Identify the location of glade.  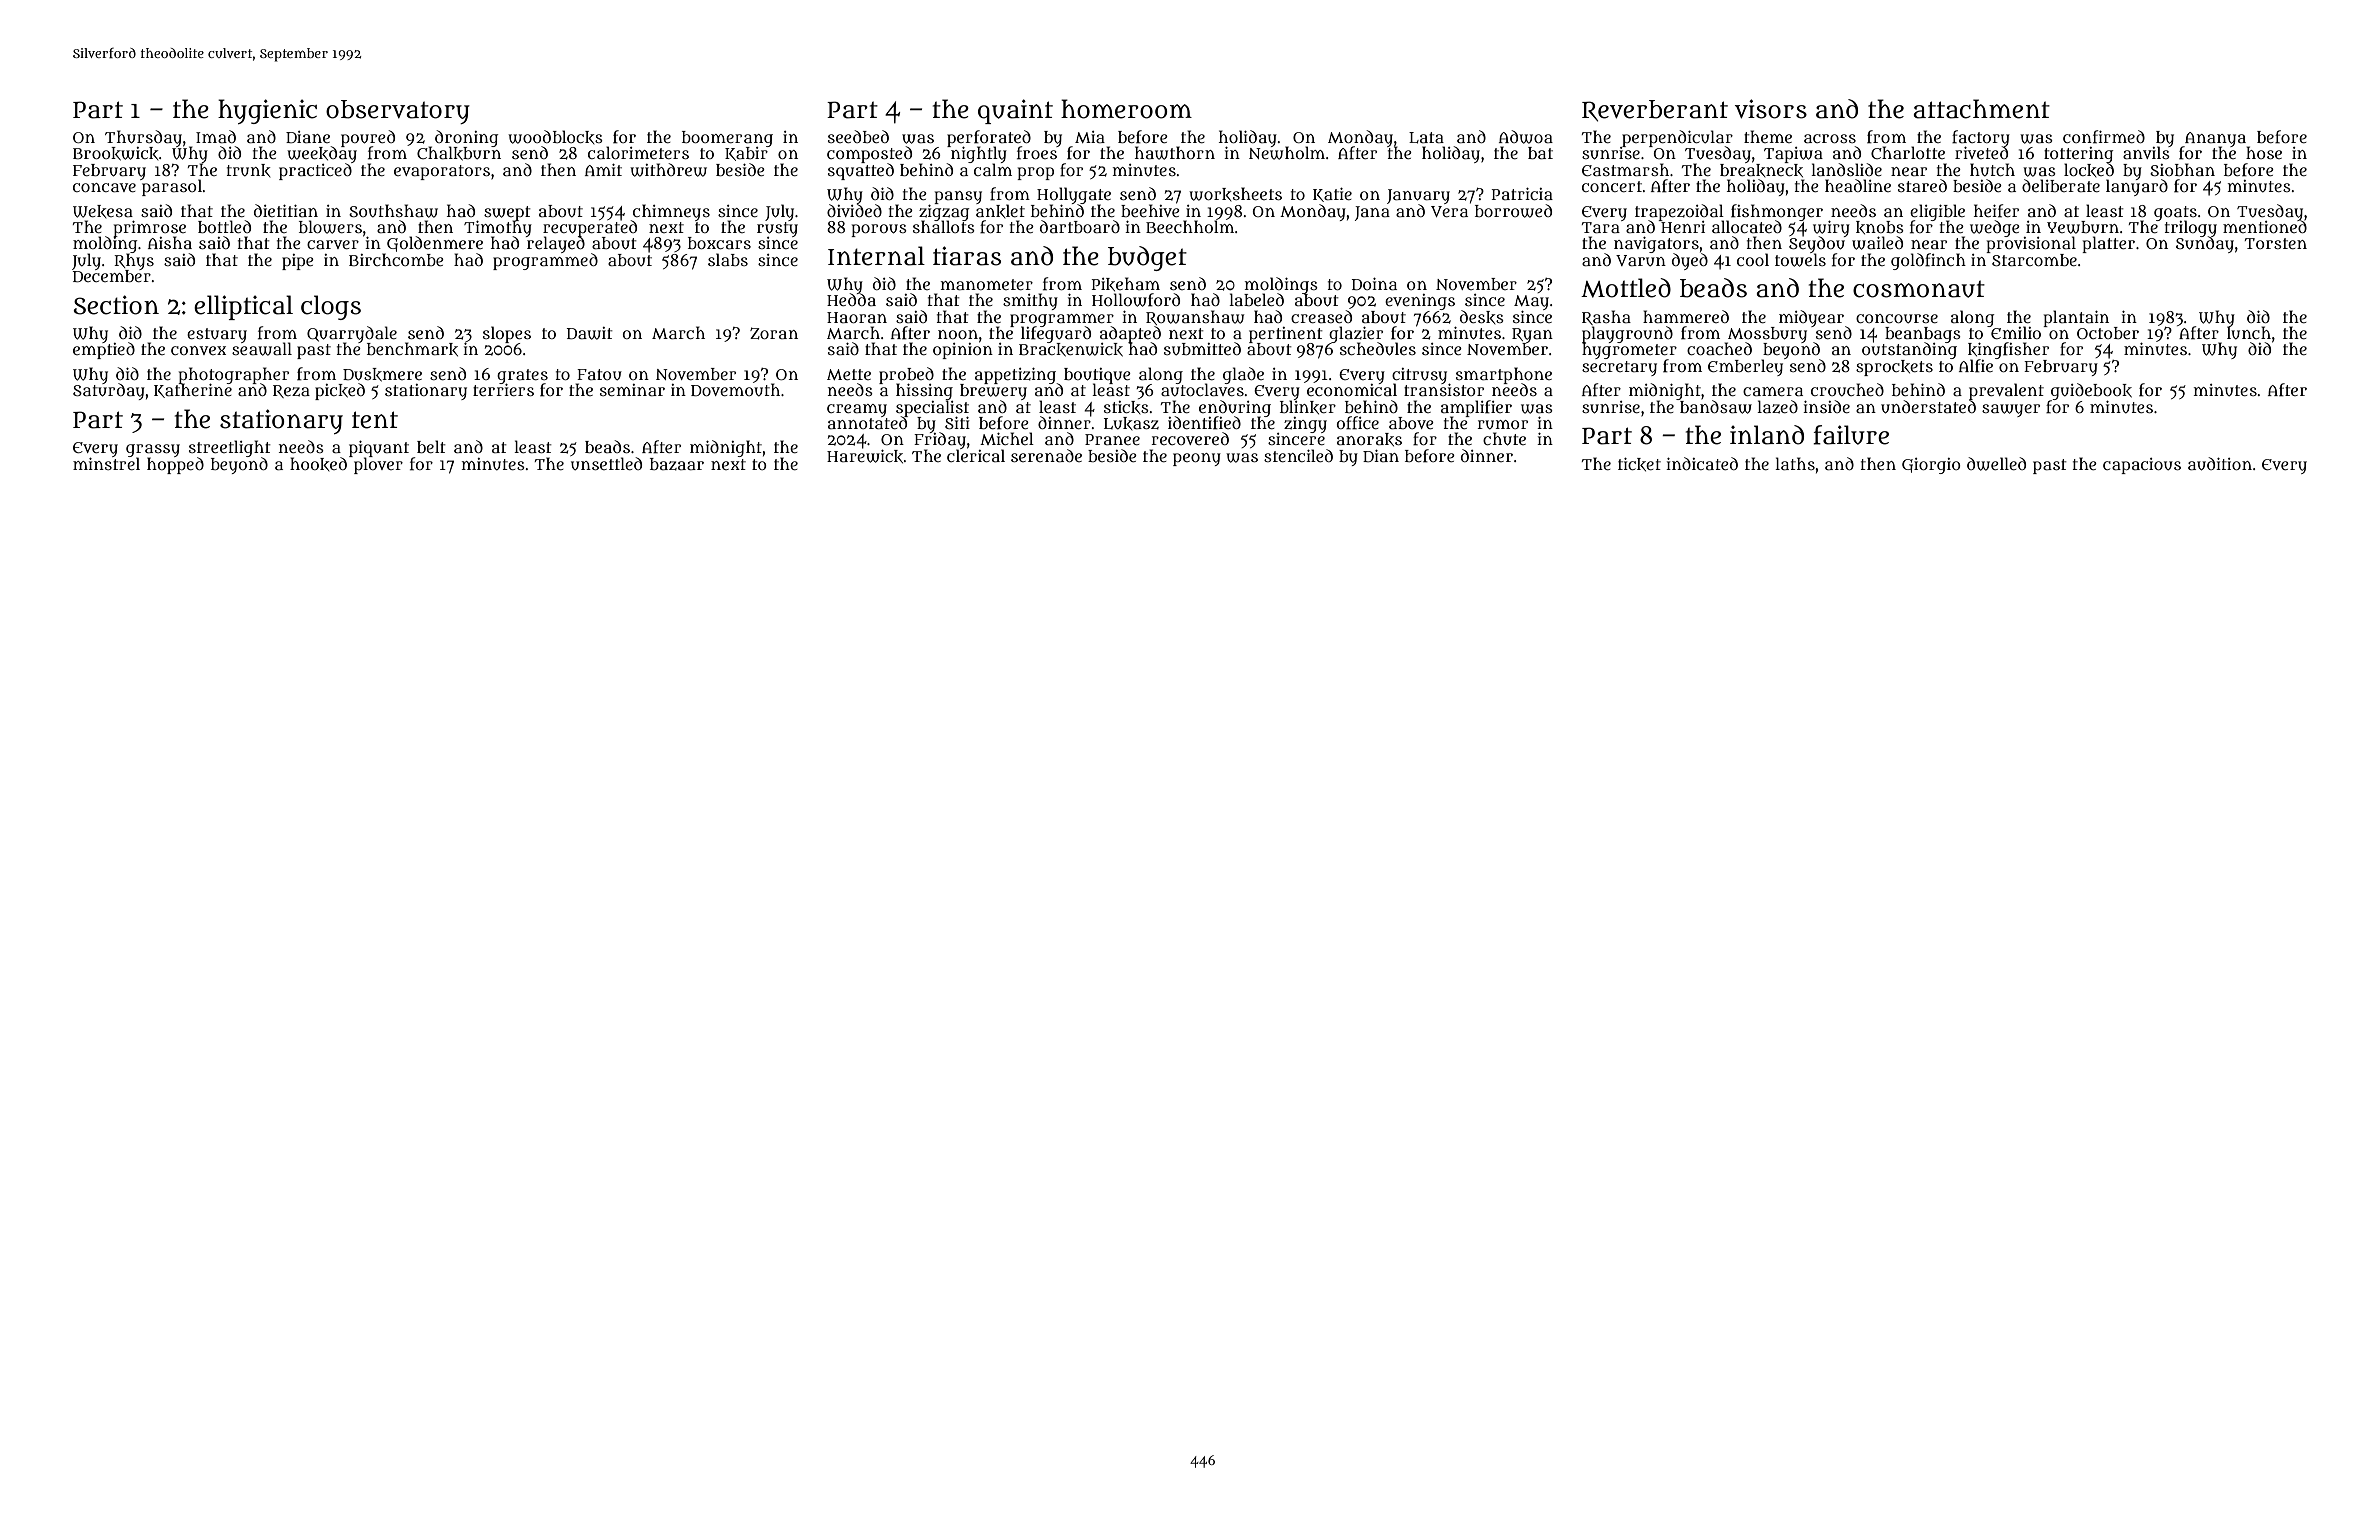
(1243, 375).
